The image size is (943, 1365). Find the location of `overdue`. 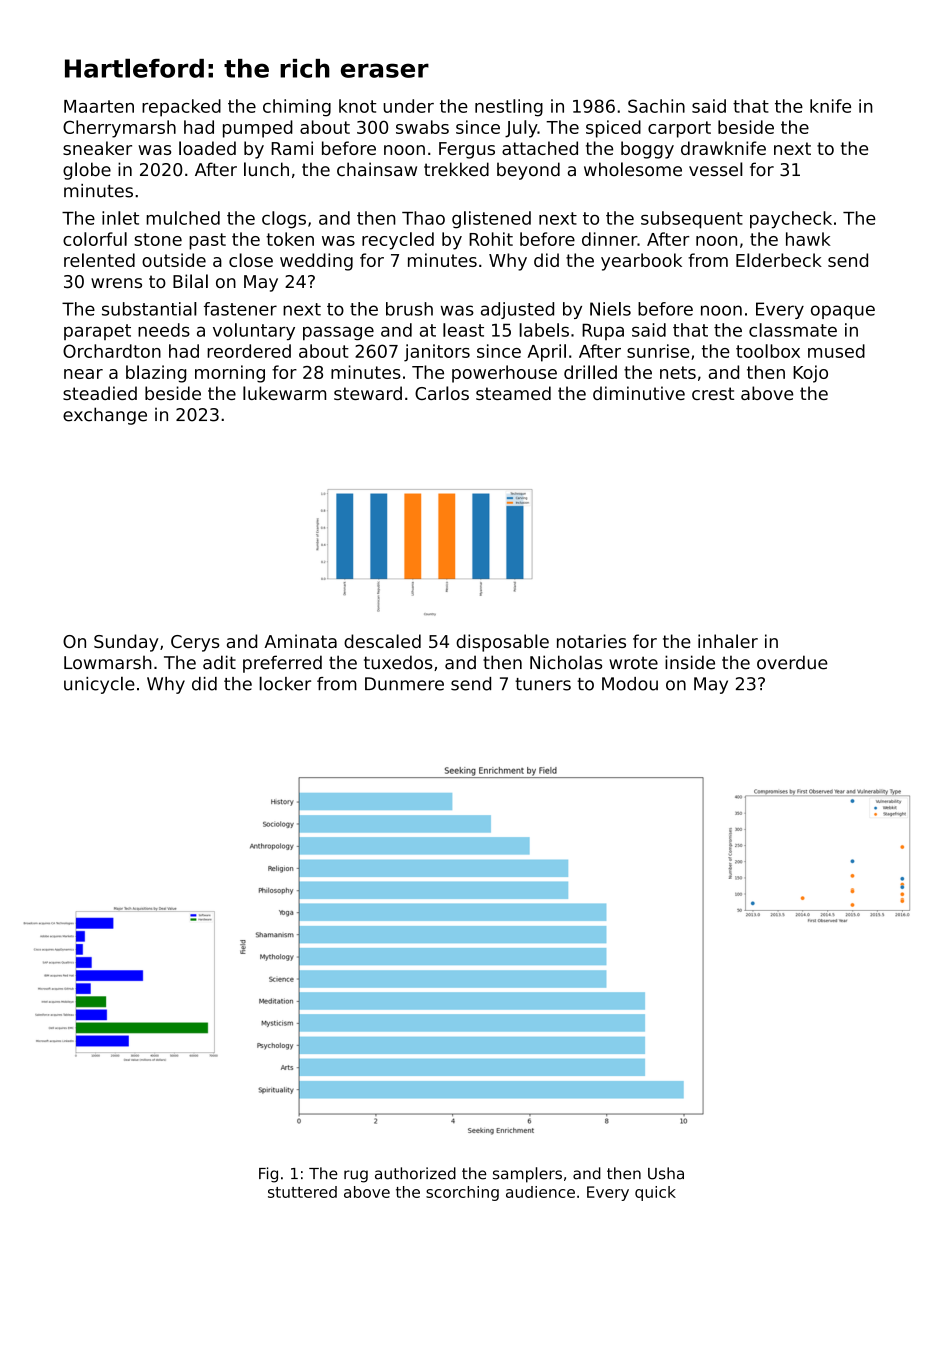

overdue is located at coordinates (792, 662).
